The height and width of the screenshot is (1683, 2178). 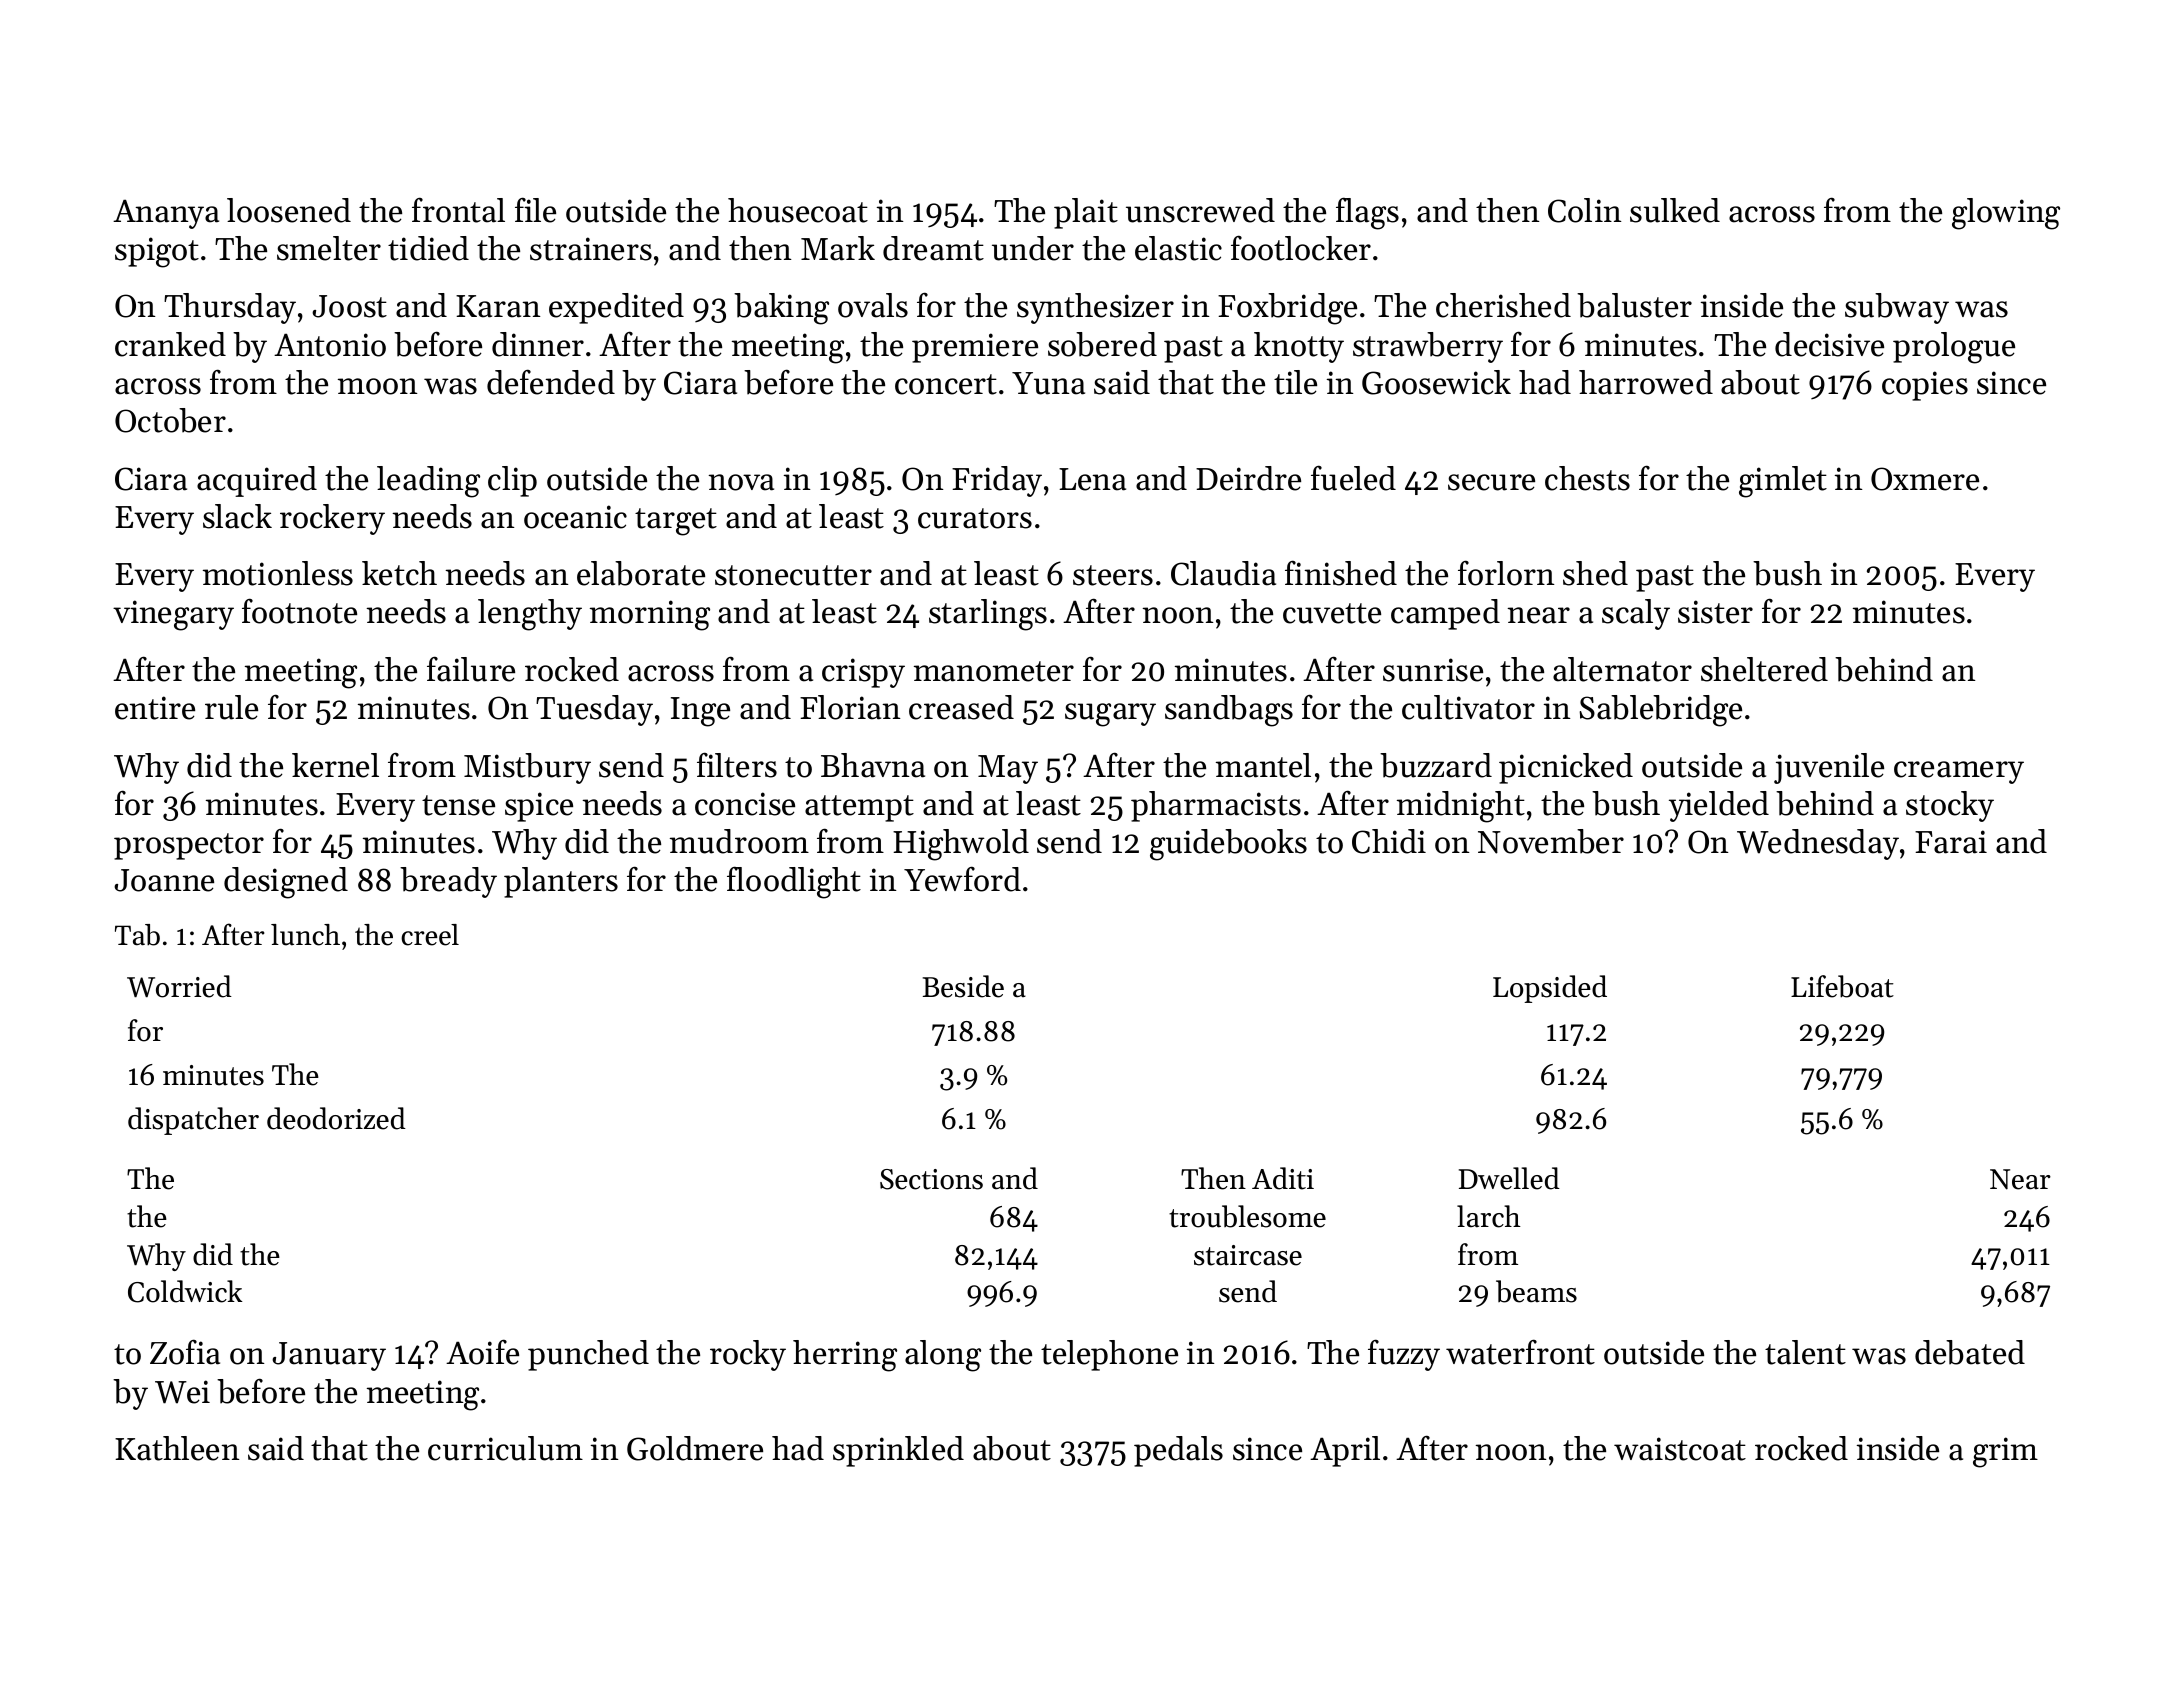 What do you see at coordinates (305, 935) in the screenshot?
I see `lunch` at bounding box center [305, 935].
